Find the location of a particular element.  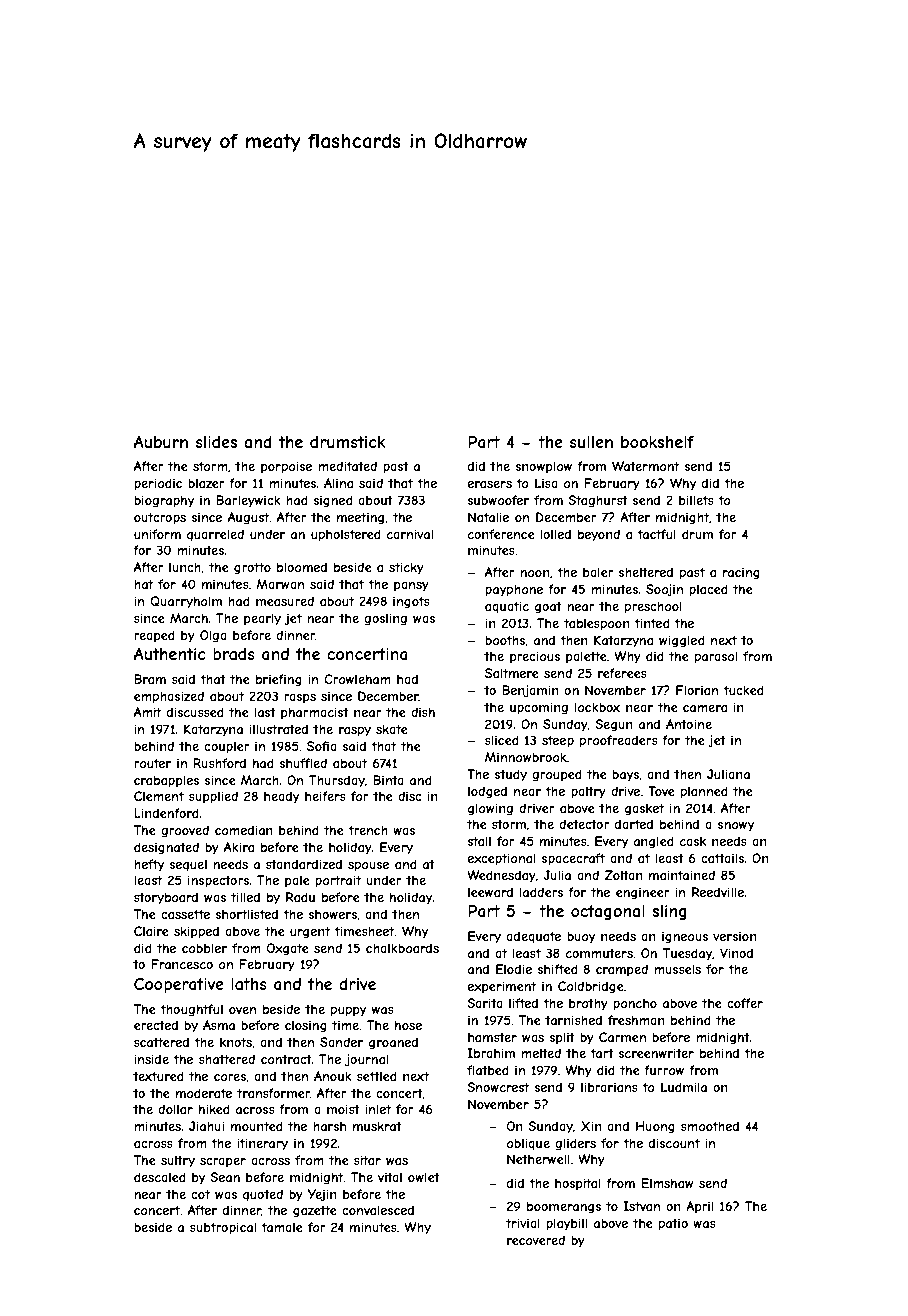

Auburn is located at coordinates (161, 442).
